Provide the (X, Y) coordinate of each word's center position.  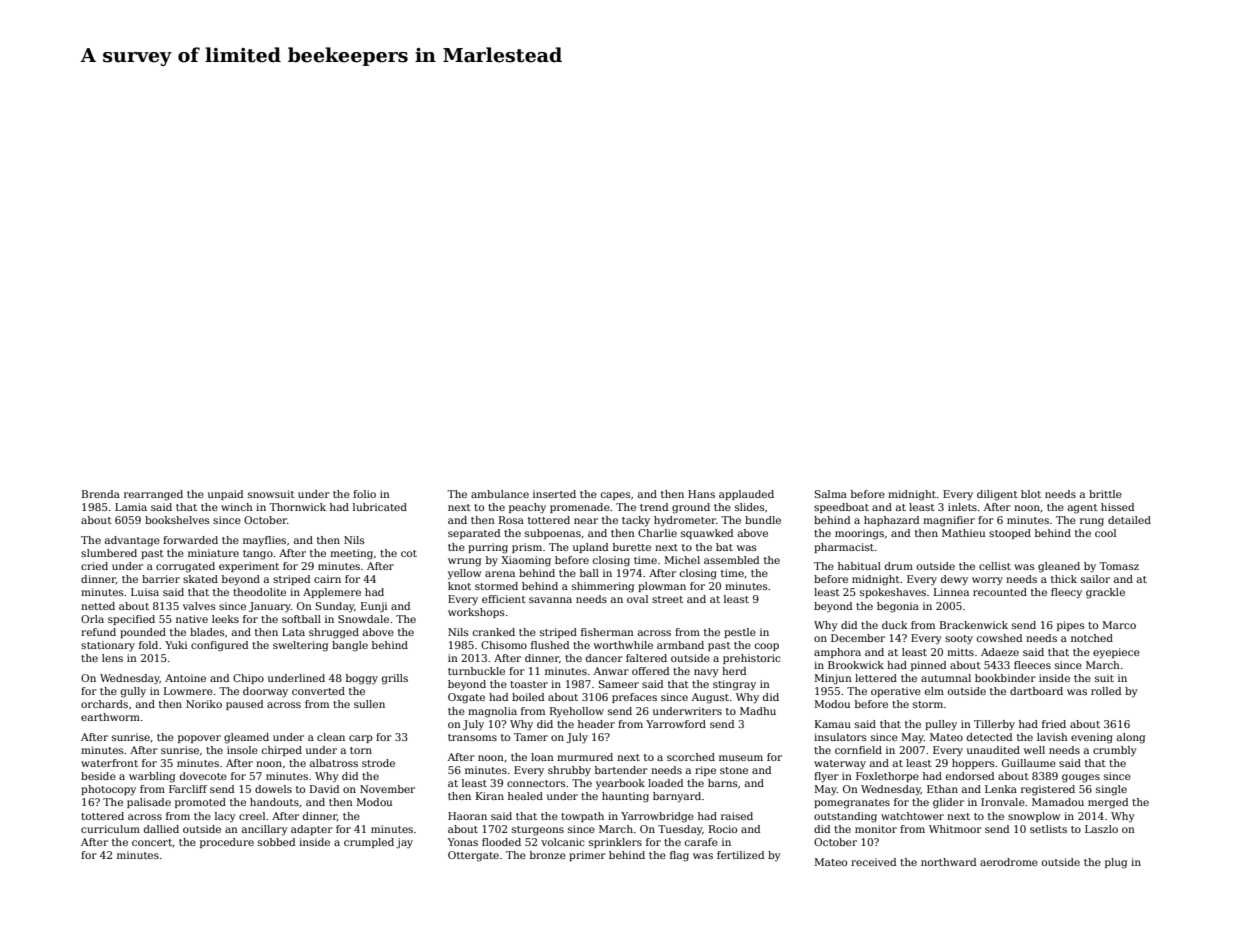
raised (737, 816)
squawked (707, 534)
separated (474, 534)
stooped (1010, 534)
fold (148, 645)
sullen (369, 704)
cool (1105, 533)
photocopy (108, 790)
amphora (837, 653)
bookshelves (177, 520)
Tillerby (994, 725)
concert (152, 842)
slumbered (109, 553)
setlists (1048, 829)
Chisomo (504, 645)
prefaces (634, 698)
